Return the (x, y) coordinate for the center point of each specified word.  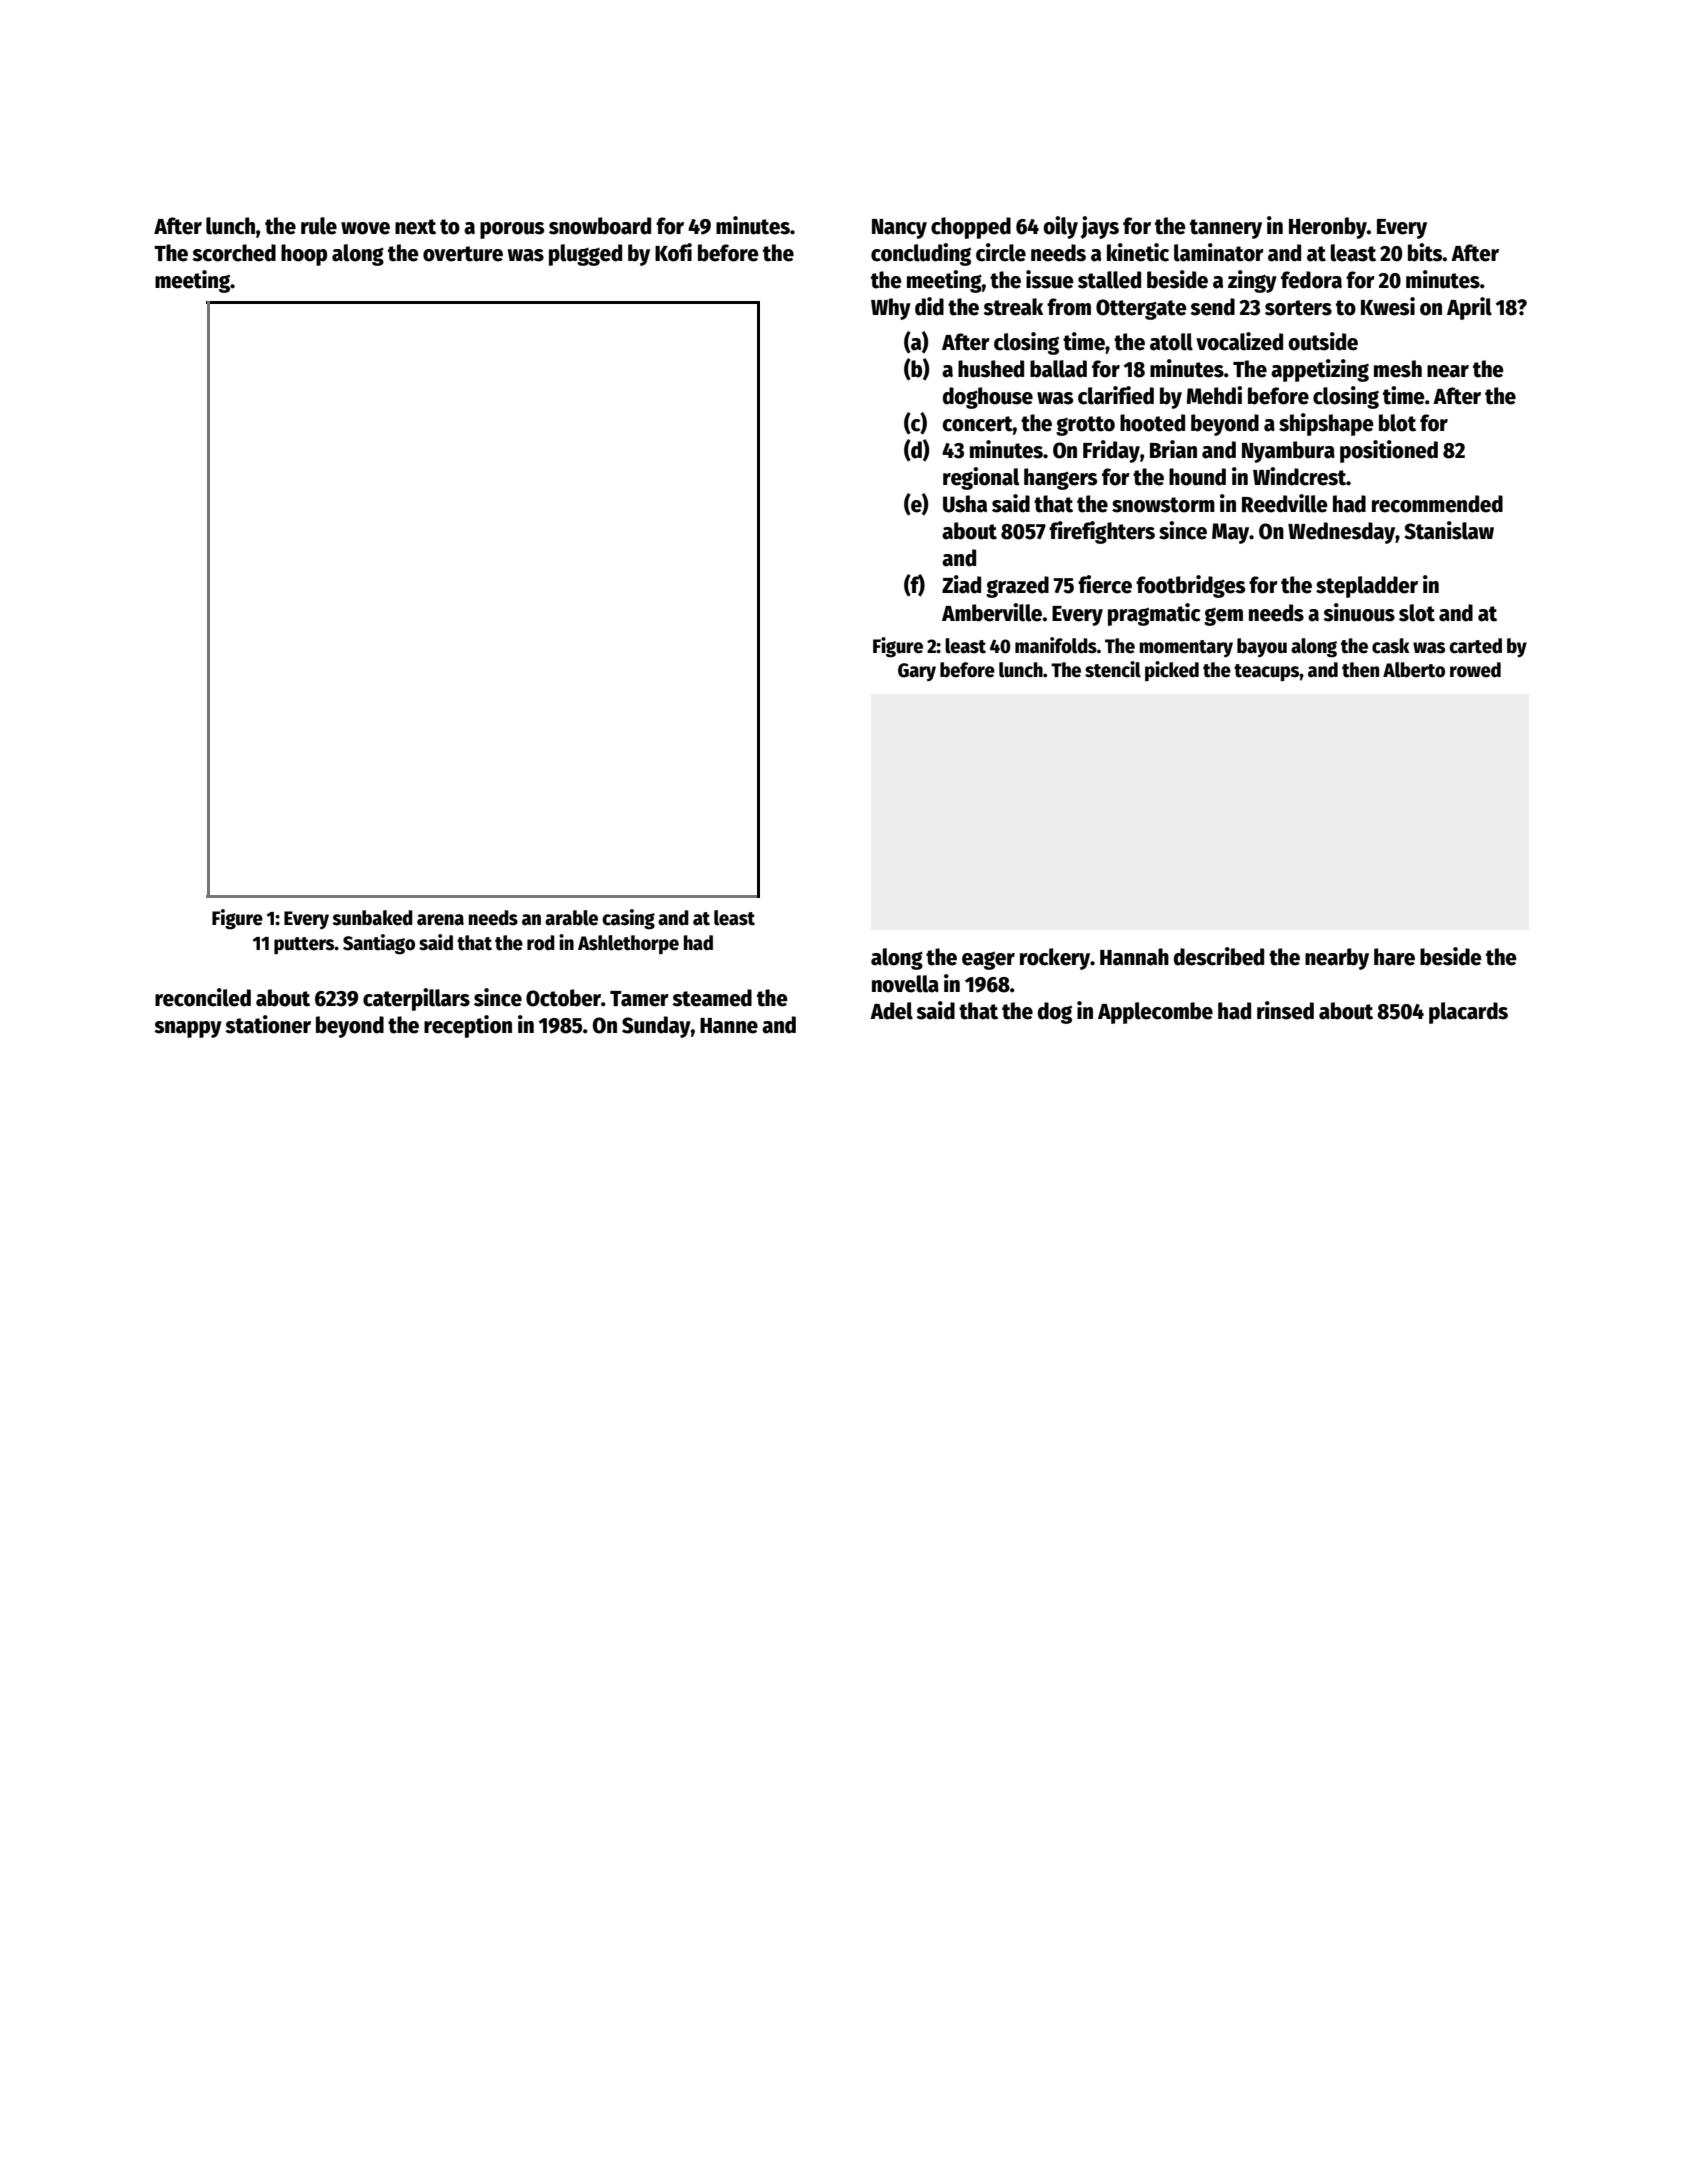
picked (1172, 671)
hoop (304, 255)
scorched (234, 253)
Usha (965, 504)
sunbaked (372, 918)
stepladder (1367, 587)
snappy (188, 1029)
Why (891, 309)
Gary (917, 672)
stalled (1109, 280)
